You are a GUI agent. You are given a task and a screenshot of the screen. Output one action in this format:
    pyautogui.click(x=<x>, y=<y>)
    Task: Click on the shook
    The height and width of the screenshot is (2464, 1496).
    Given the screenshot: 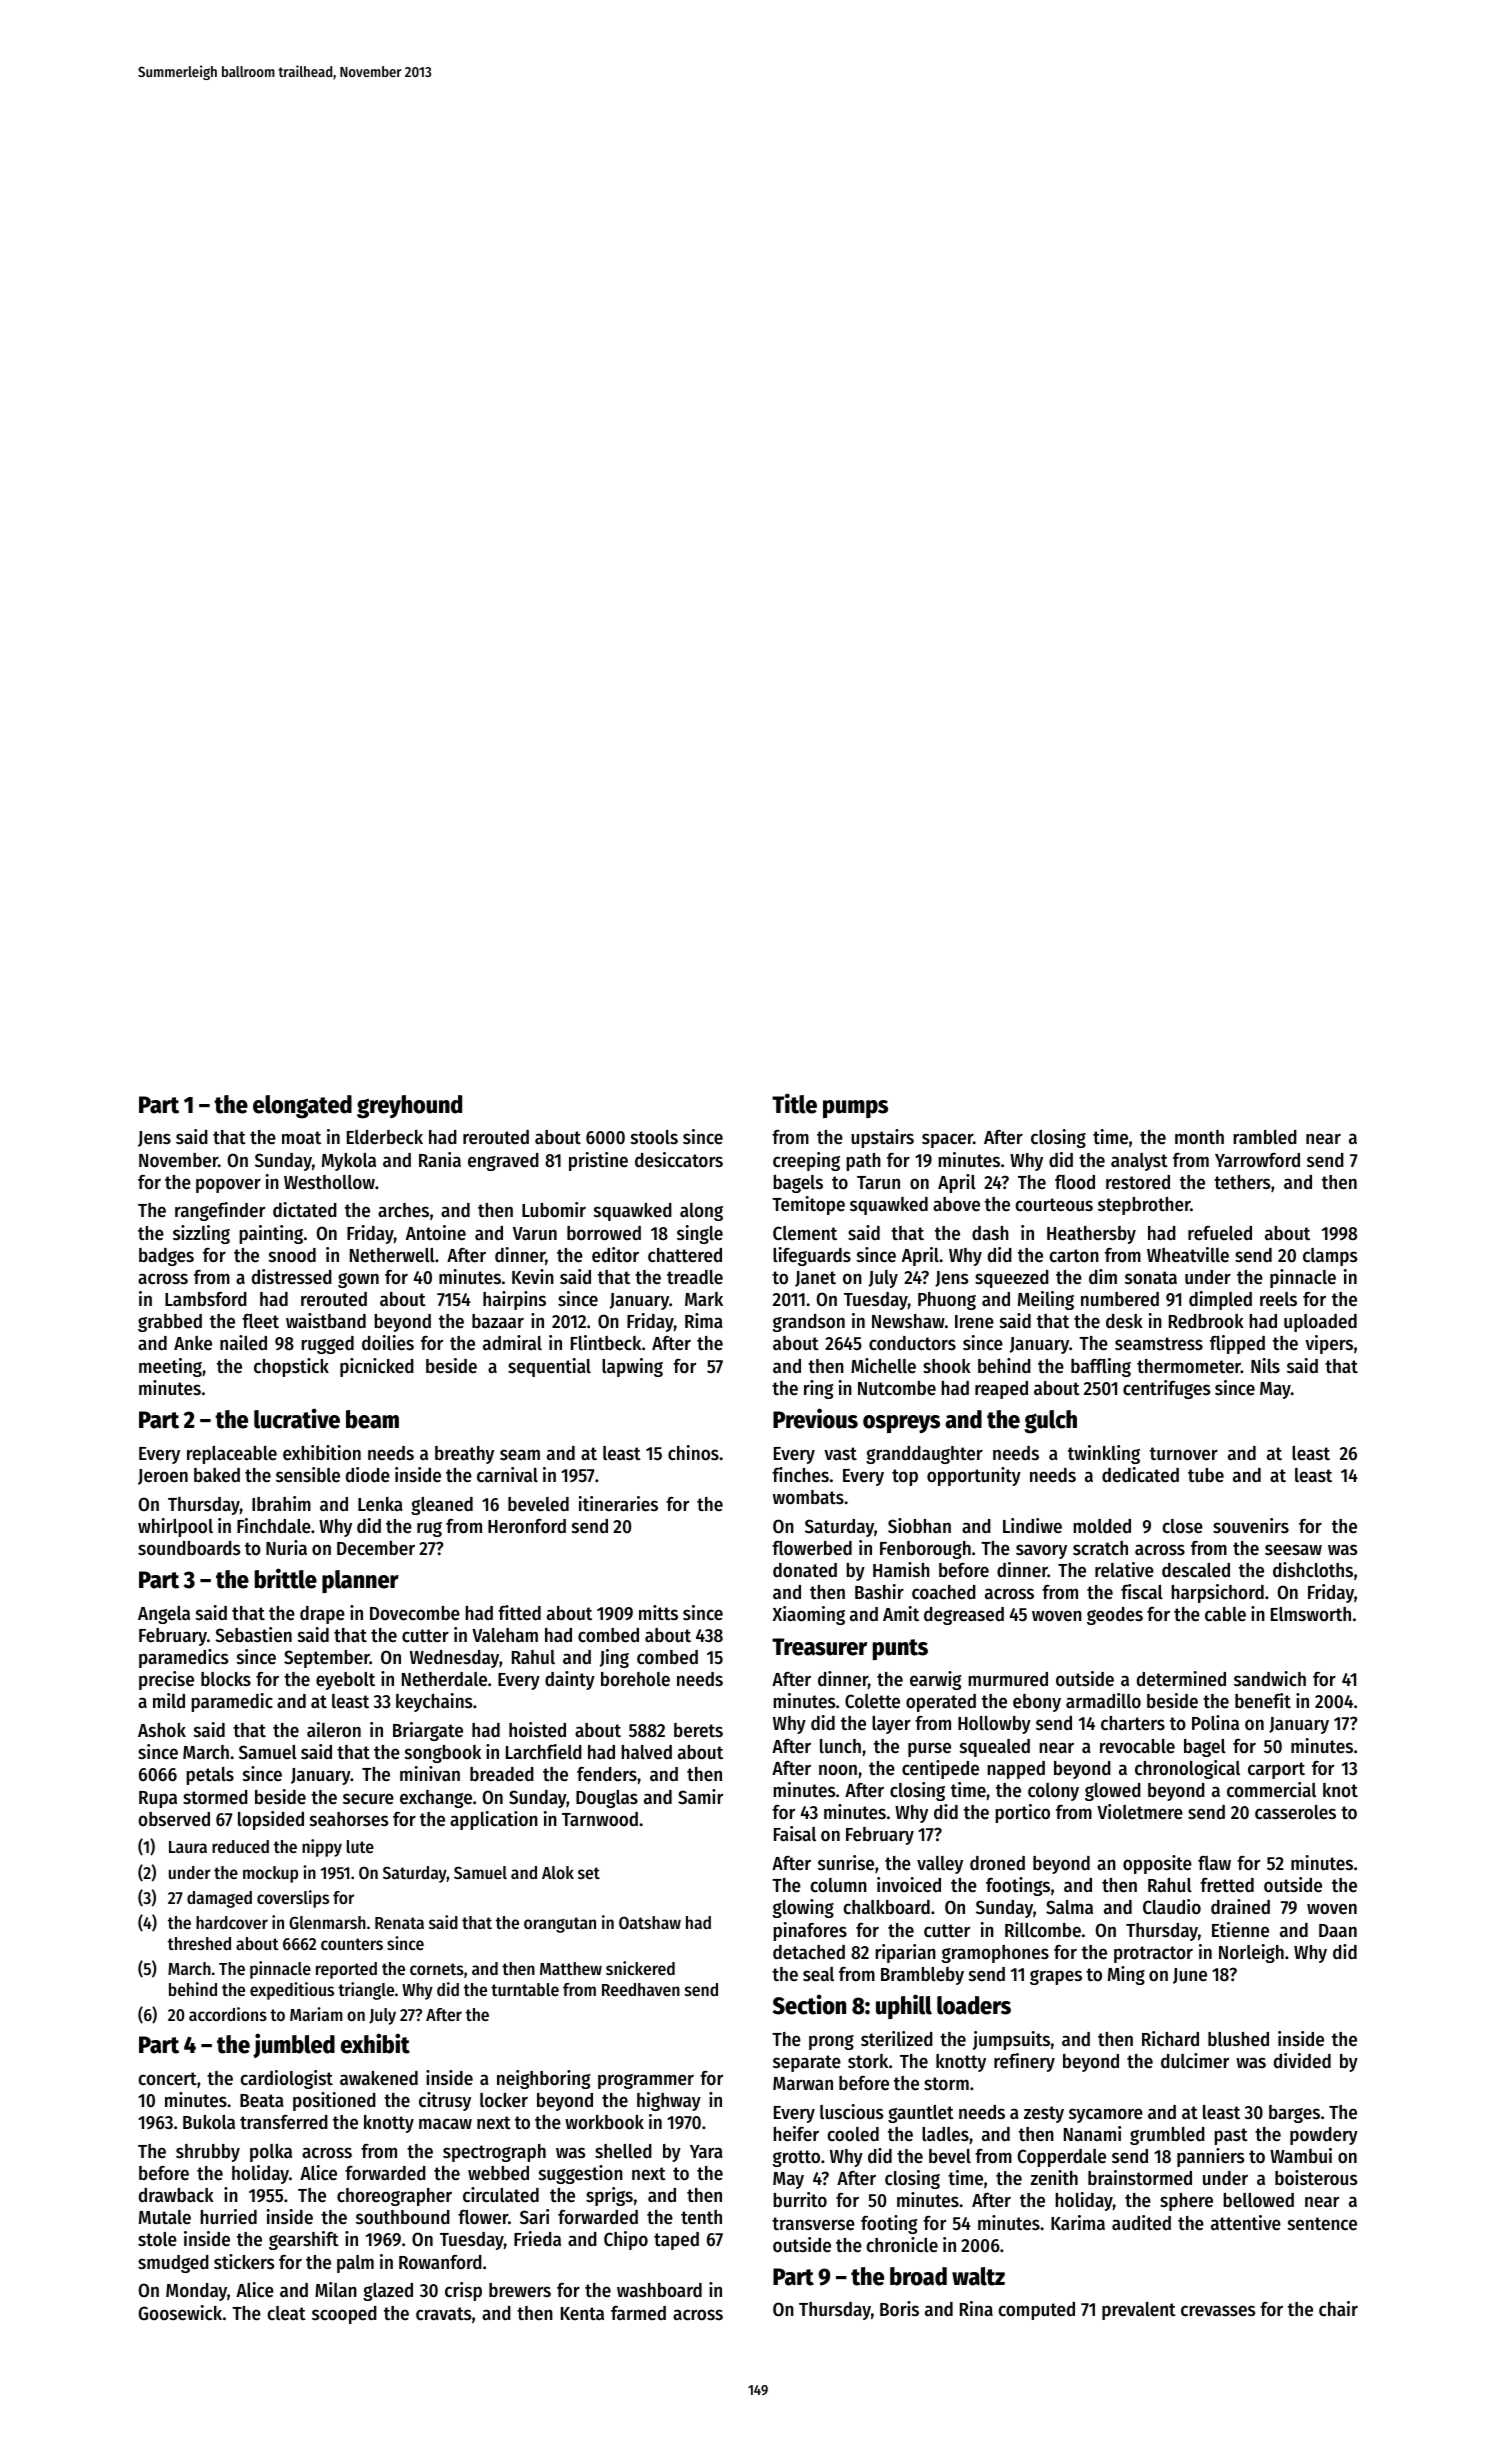 What is the action you would take?
    pyautogui.click(x=947, y=1366)
